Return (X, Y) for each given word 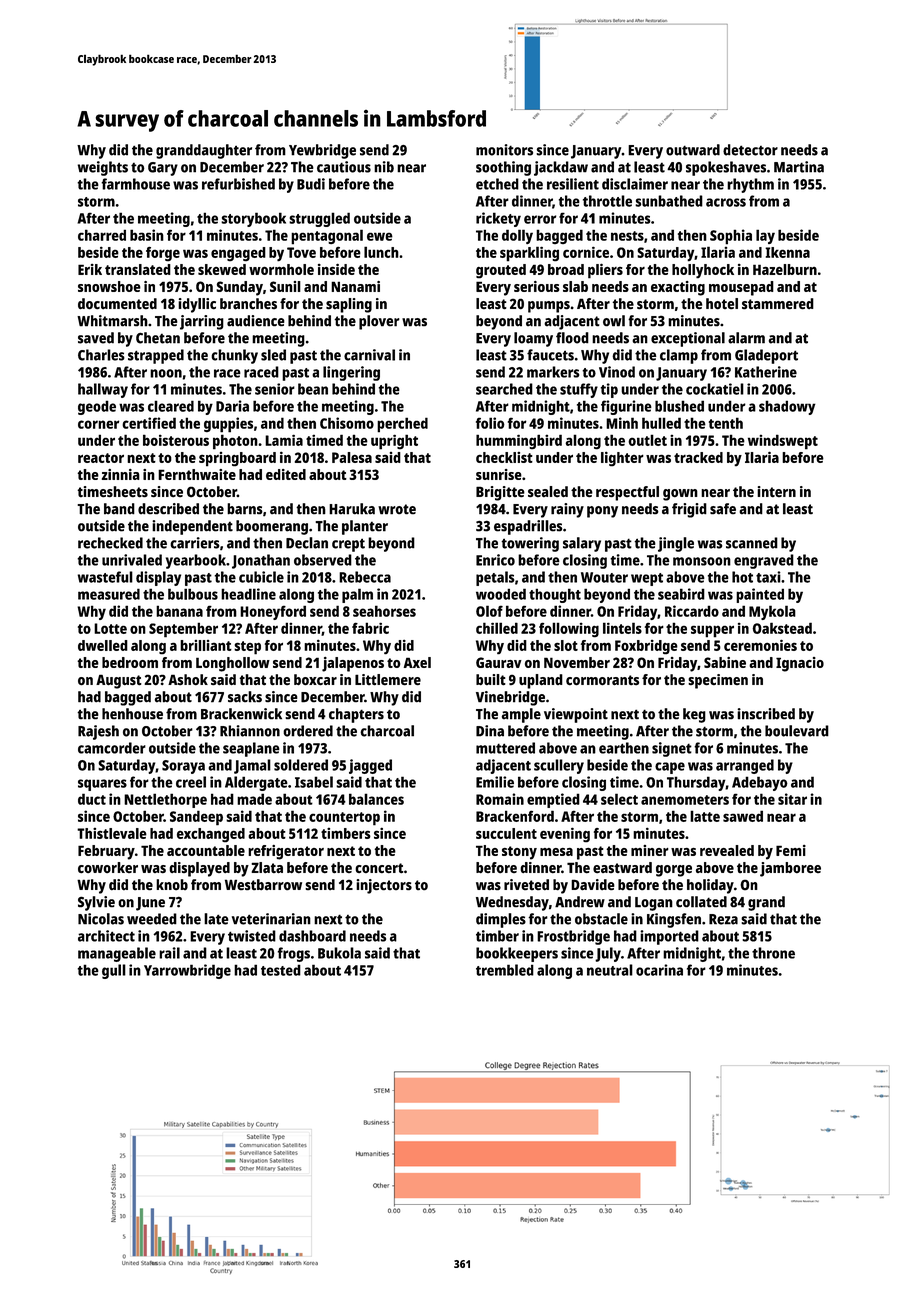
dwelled (103, 645)
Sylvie (96, 903)
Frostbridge (573, 937)
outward (693, 150)
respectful (627, 493)
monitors (504, 150)
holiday (710, 886)
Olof (489, 611)
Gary (163, 169)
